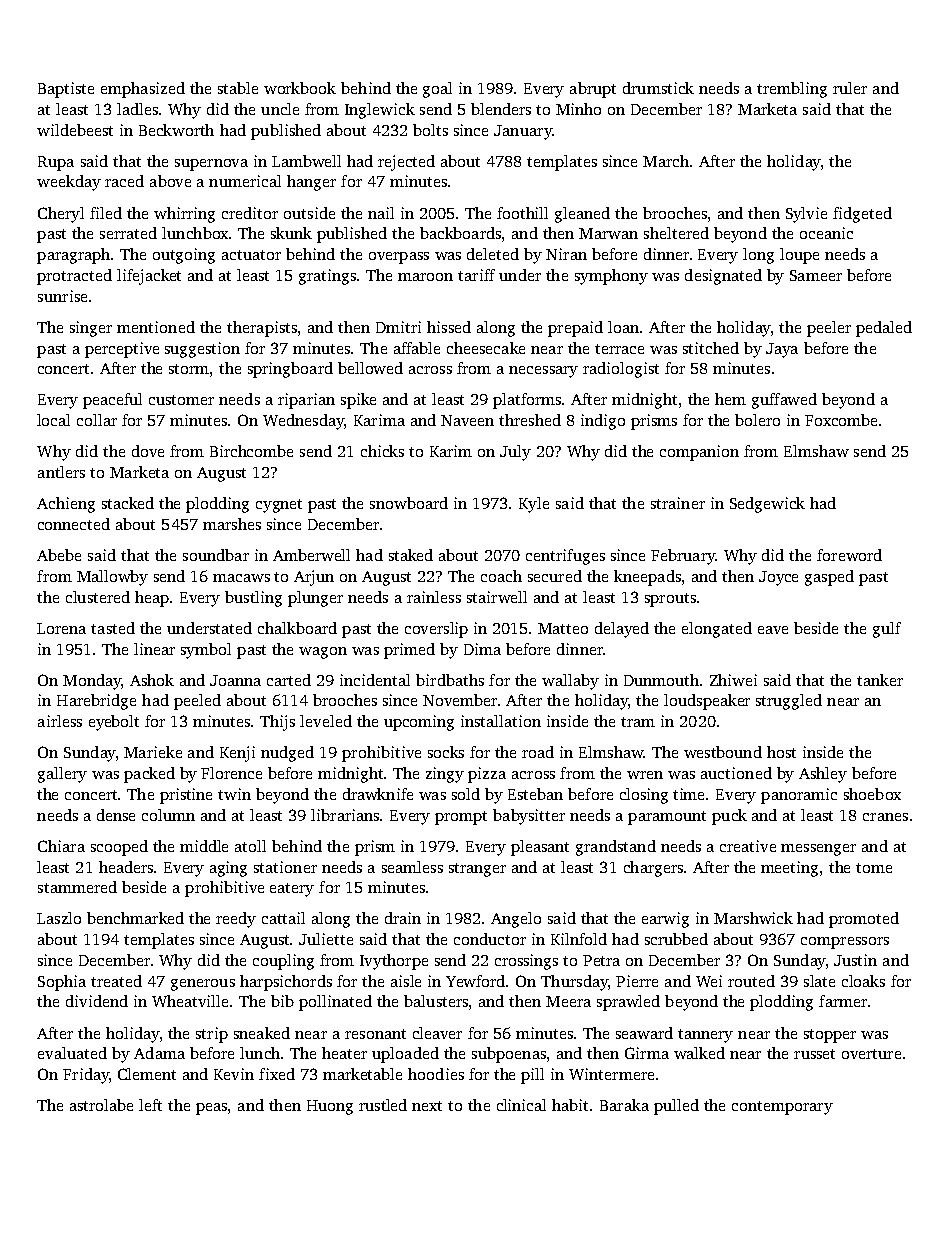  What do you see at coordinates (434, 597) in the screenshot?
I see `rainless` at bounding box center [434, 597].
